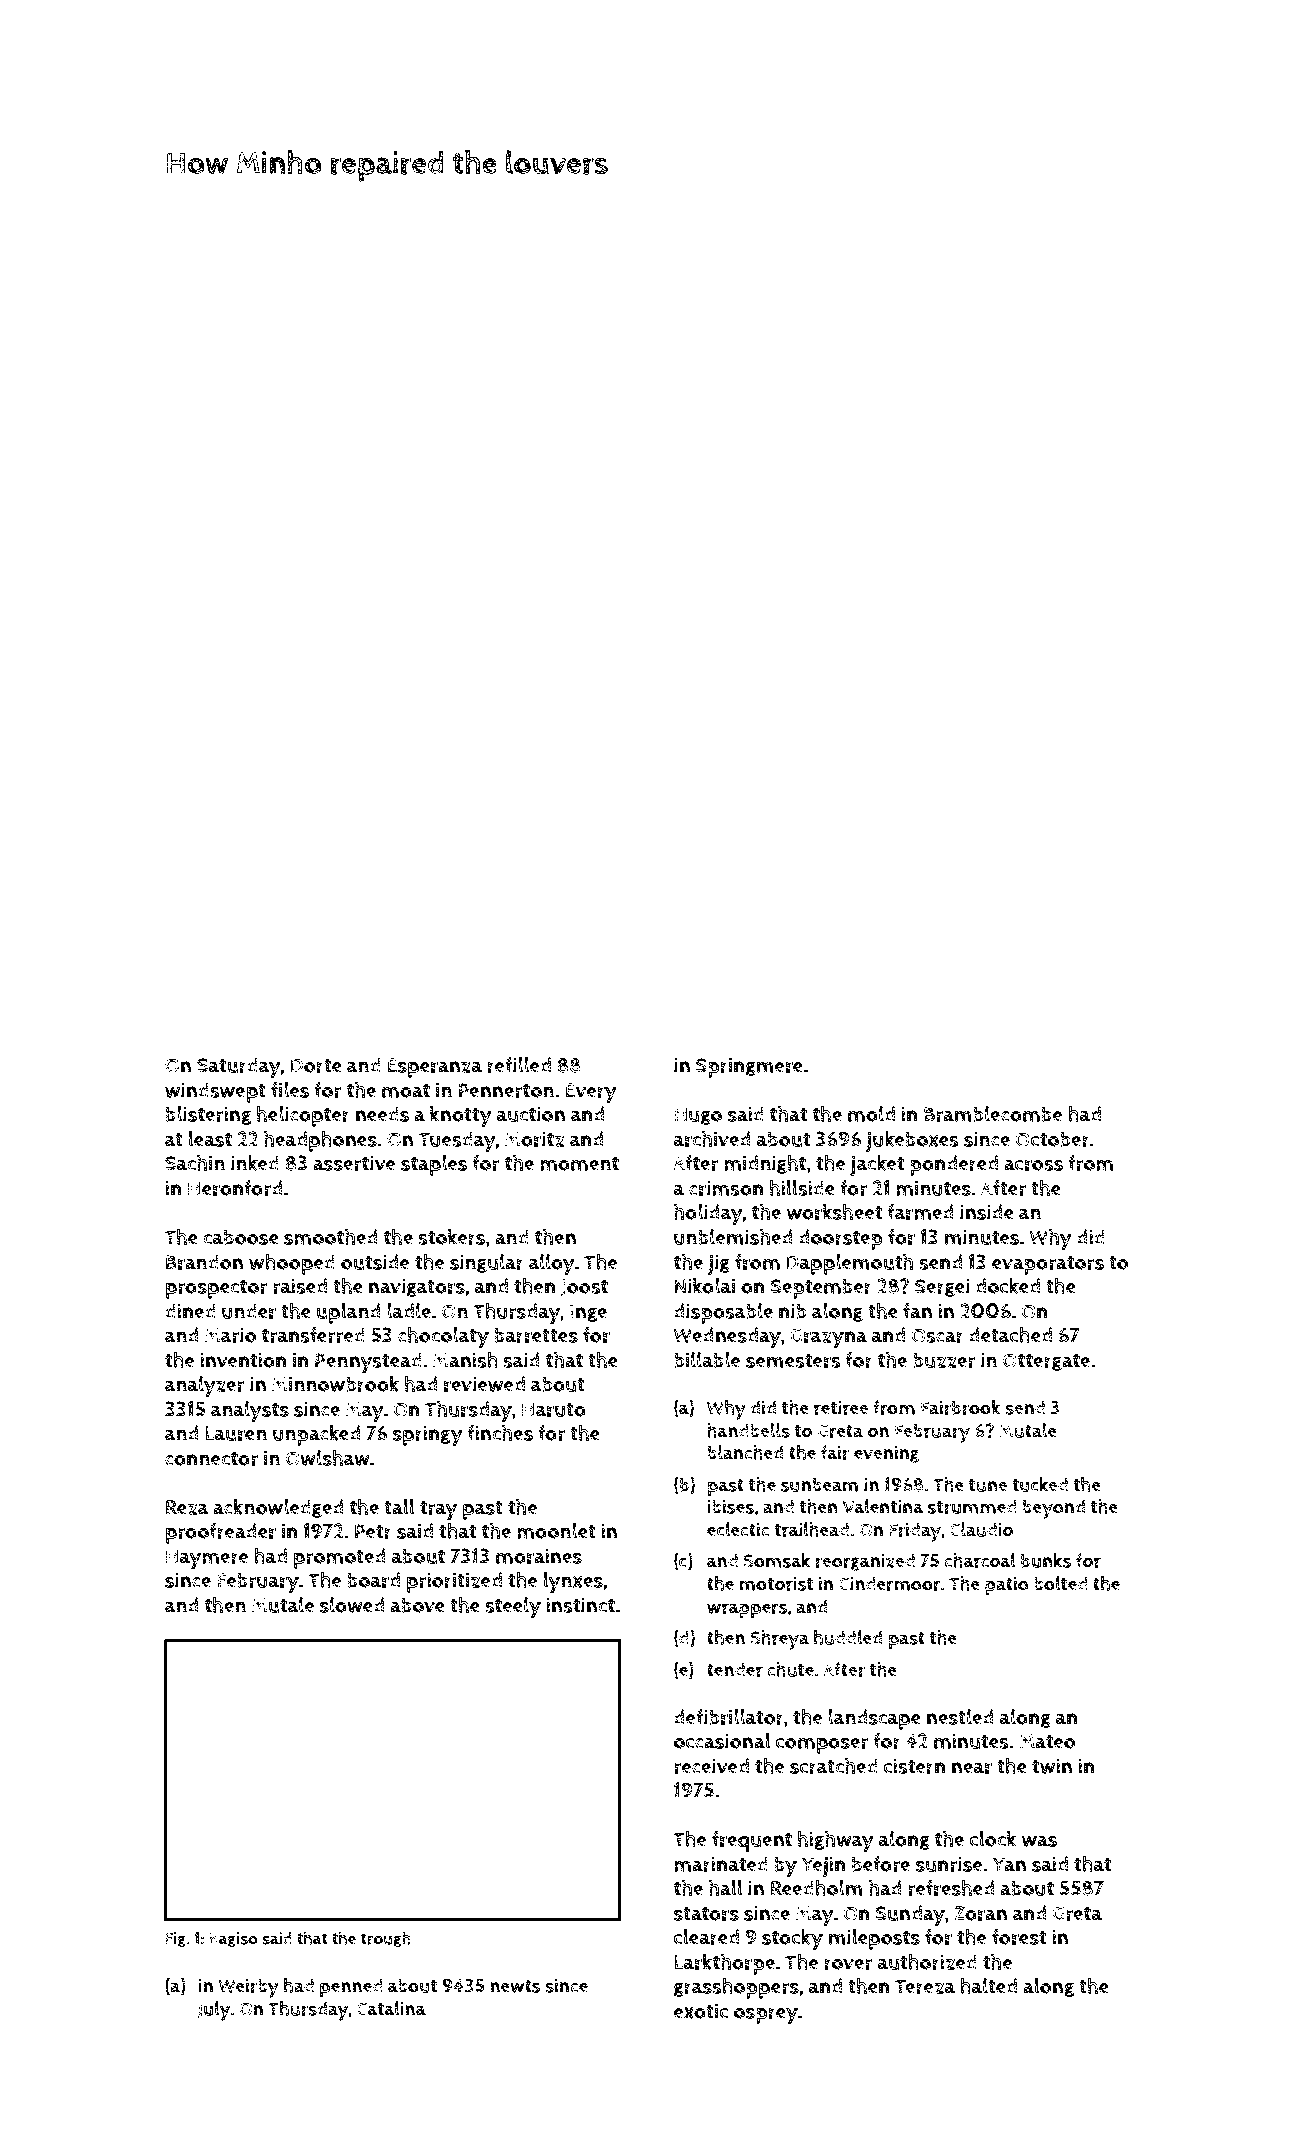 The width and height of the screenshot is (1294, 2131). Describe the element at coordinates (214, 2011) in the screenshot. I see `July` at that location.
